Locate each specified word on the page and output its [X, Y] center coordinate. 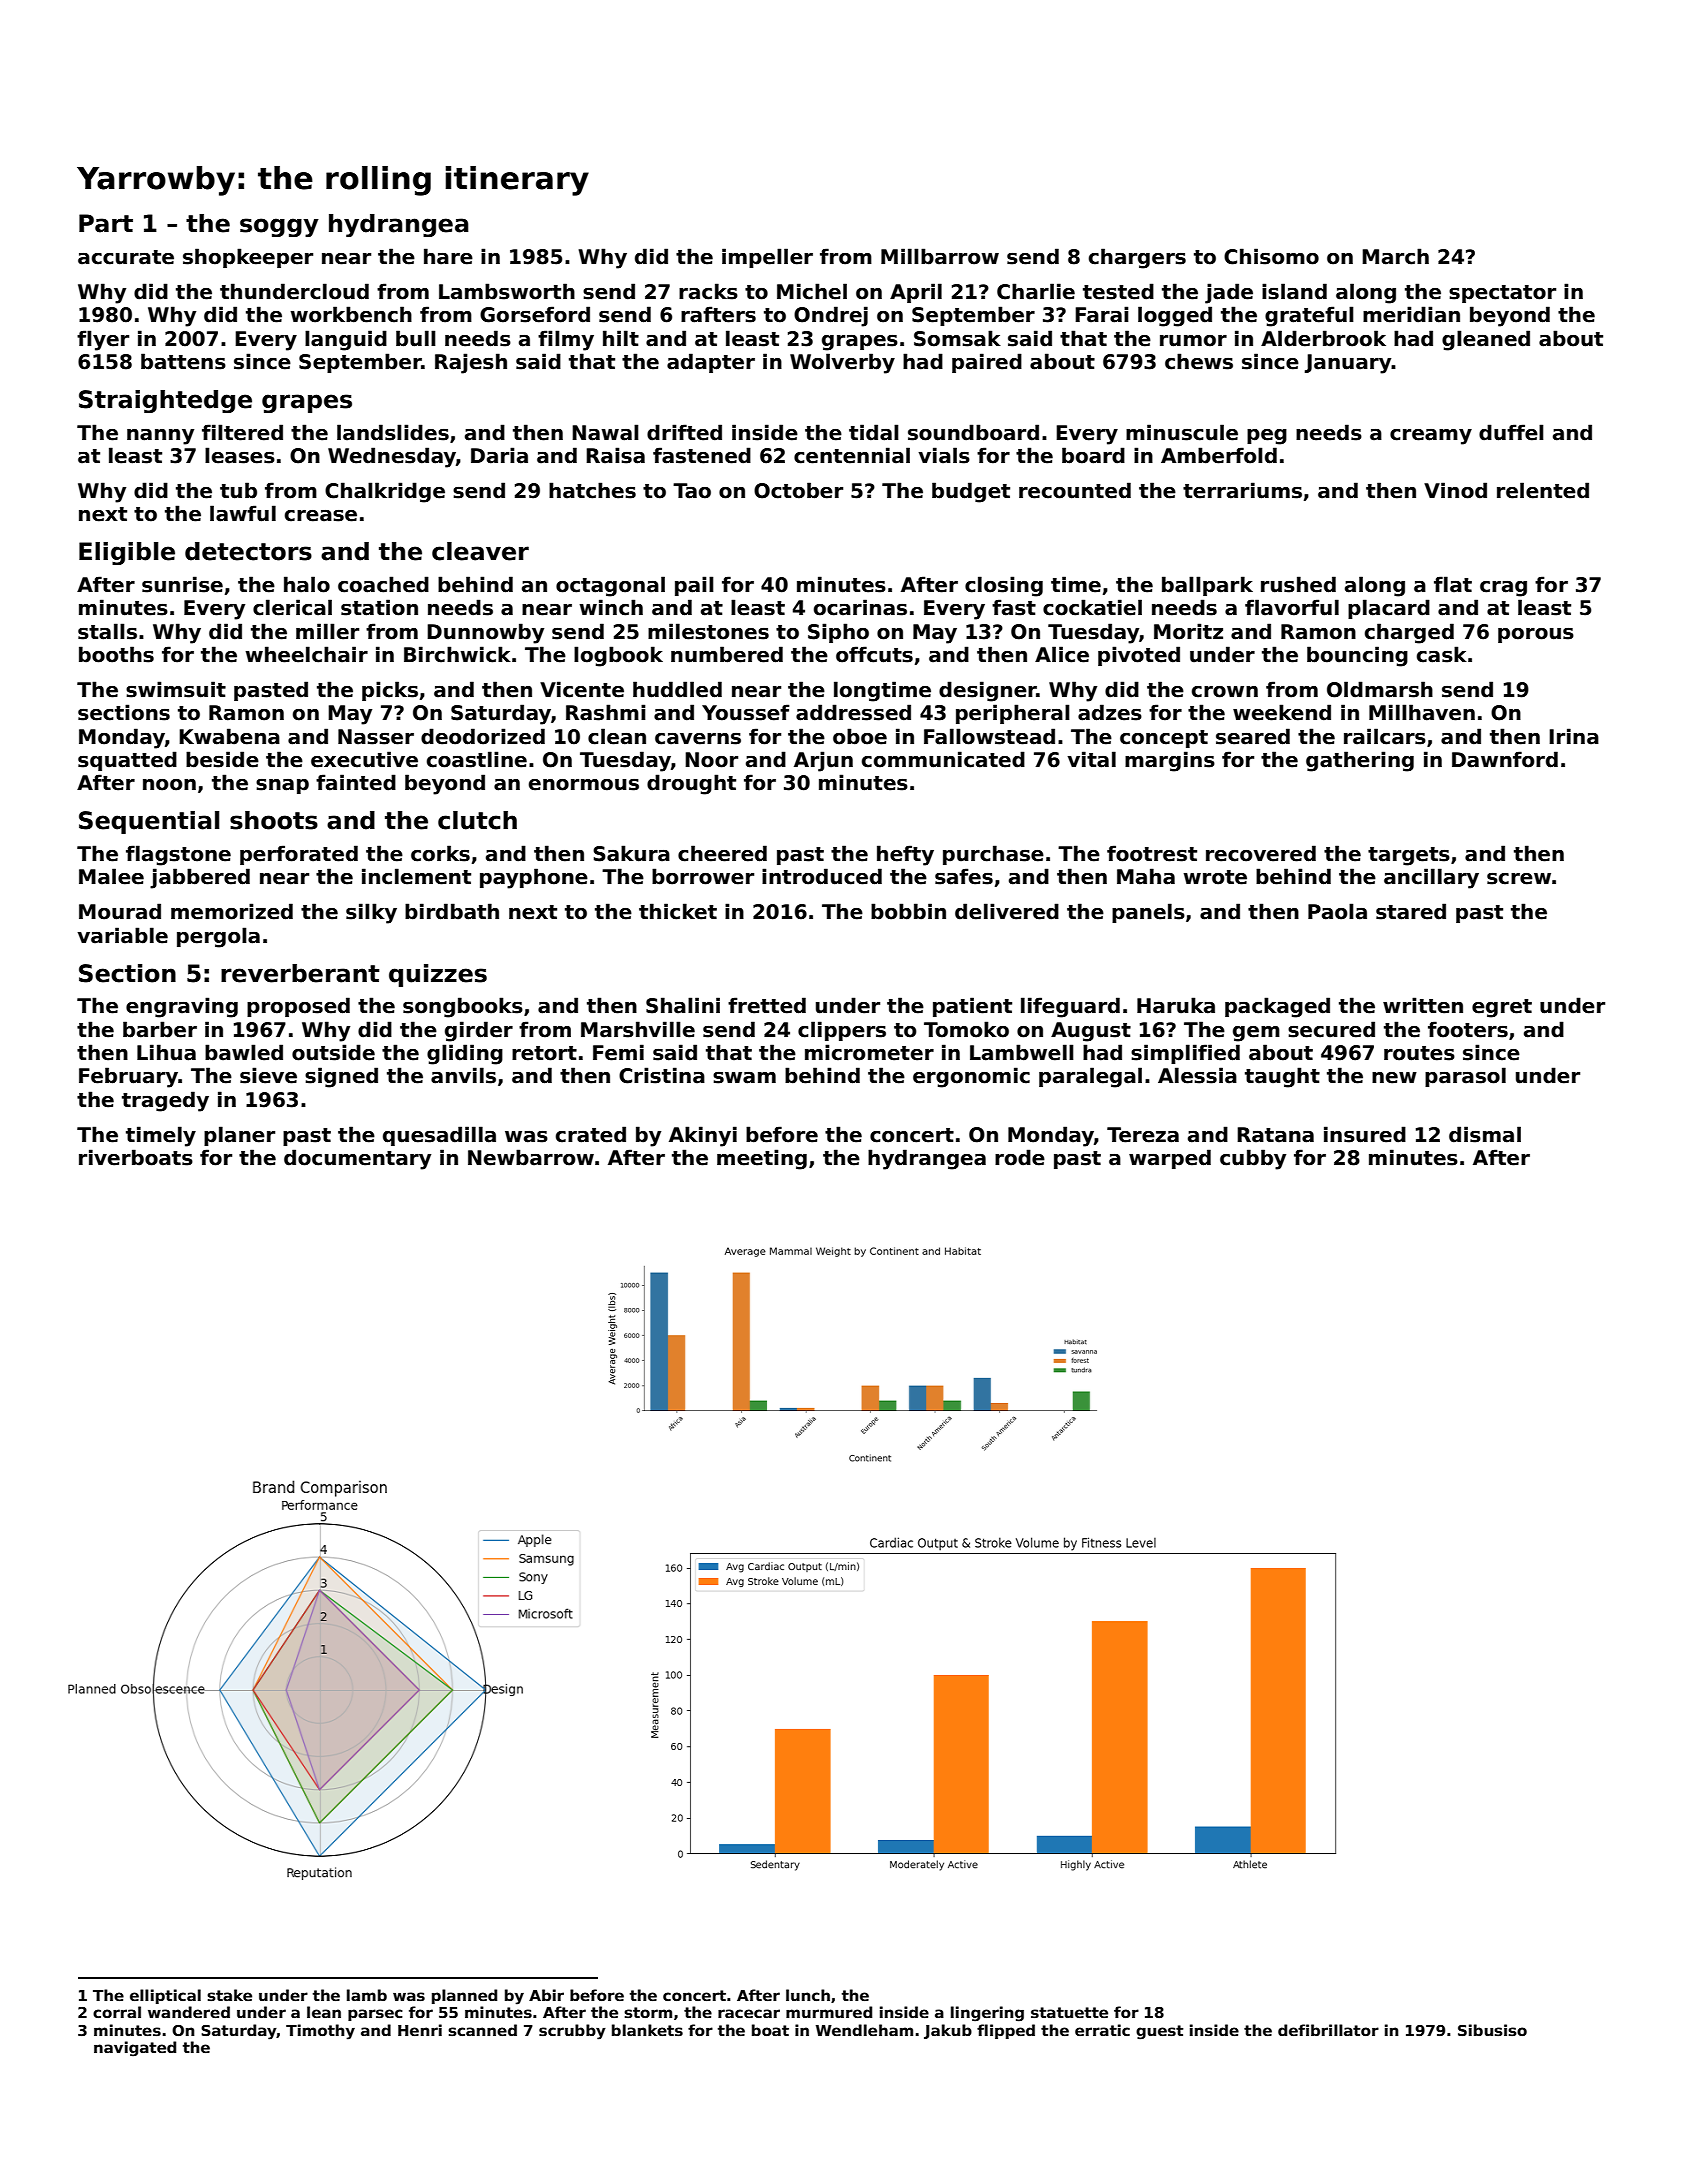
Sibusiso [1492, 2030]
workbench [351, 314]
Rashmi [606, 712]
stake [229, 1995]
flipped [1006, 2031]
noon [169, 785]
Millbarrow [940, 256]
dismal [1485, 1134]
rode [1020, 1157]
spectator [1502, 294]
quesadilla [439, 1136]
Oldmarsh [1380, 689]
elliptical [165, 1996]
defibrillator [1328, 2030]
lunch [808, 1995]
